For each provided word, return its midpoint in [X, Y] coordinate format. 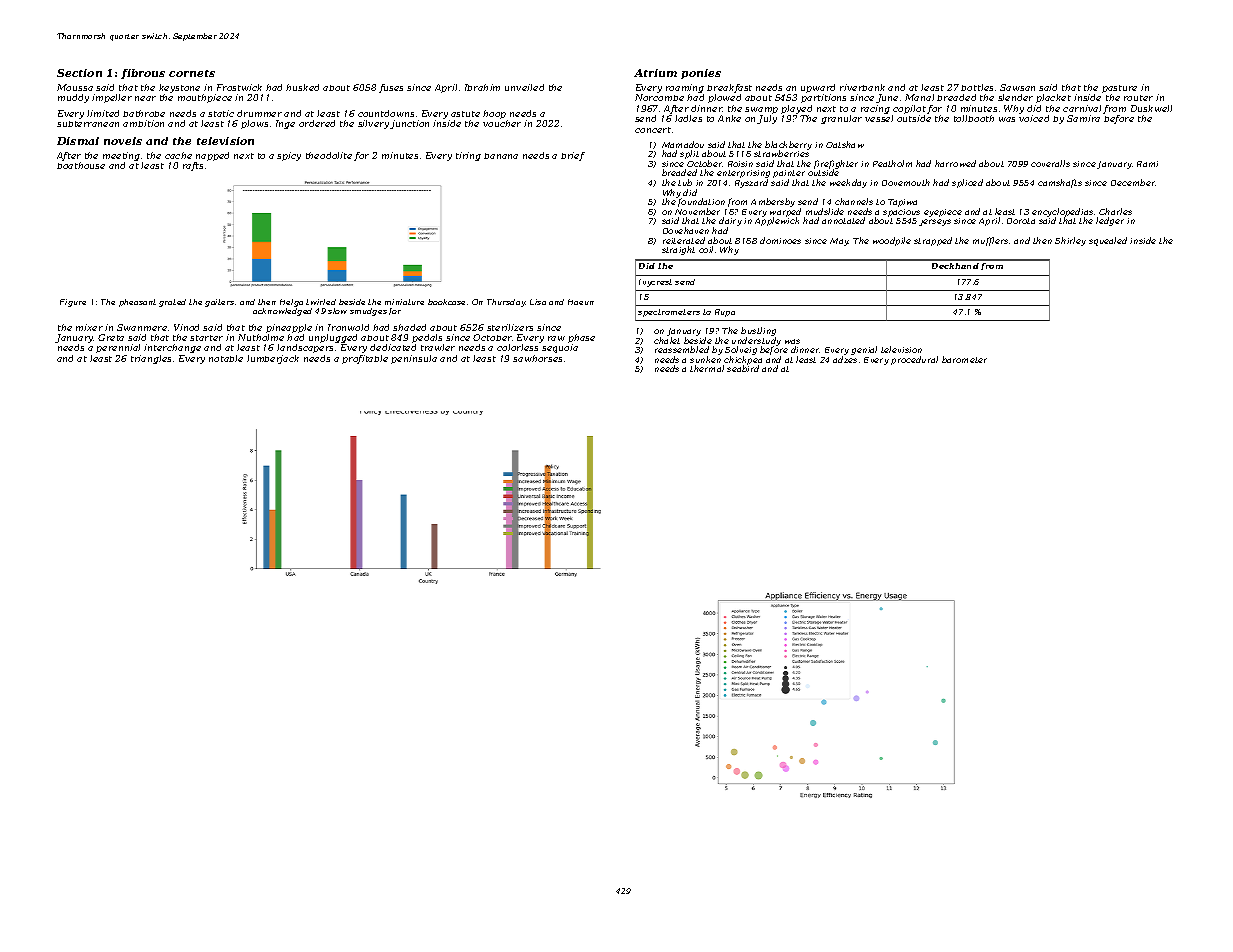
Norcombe [659, 97]
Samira [1083, 118]
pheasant [137, 303]
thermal [707, 368]
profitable [365, 359]
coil [706, 249]
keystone [179, 88]
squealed [1108, 241]
